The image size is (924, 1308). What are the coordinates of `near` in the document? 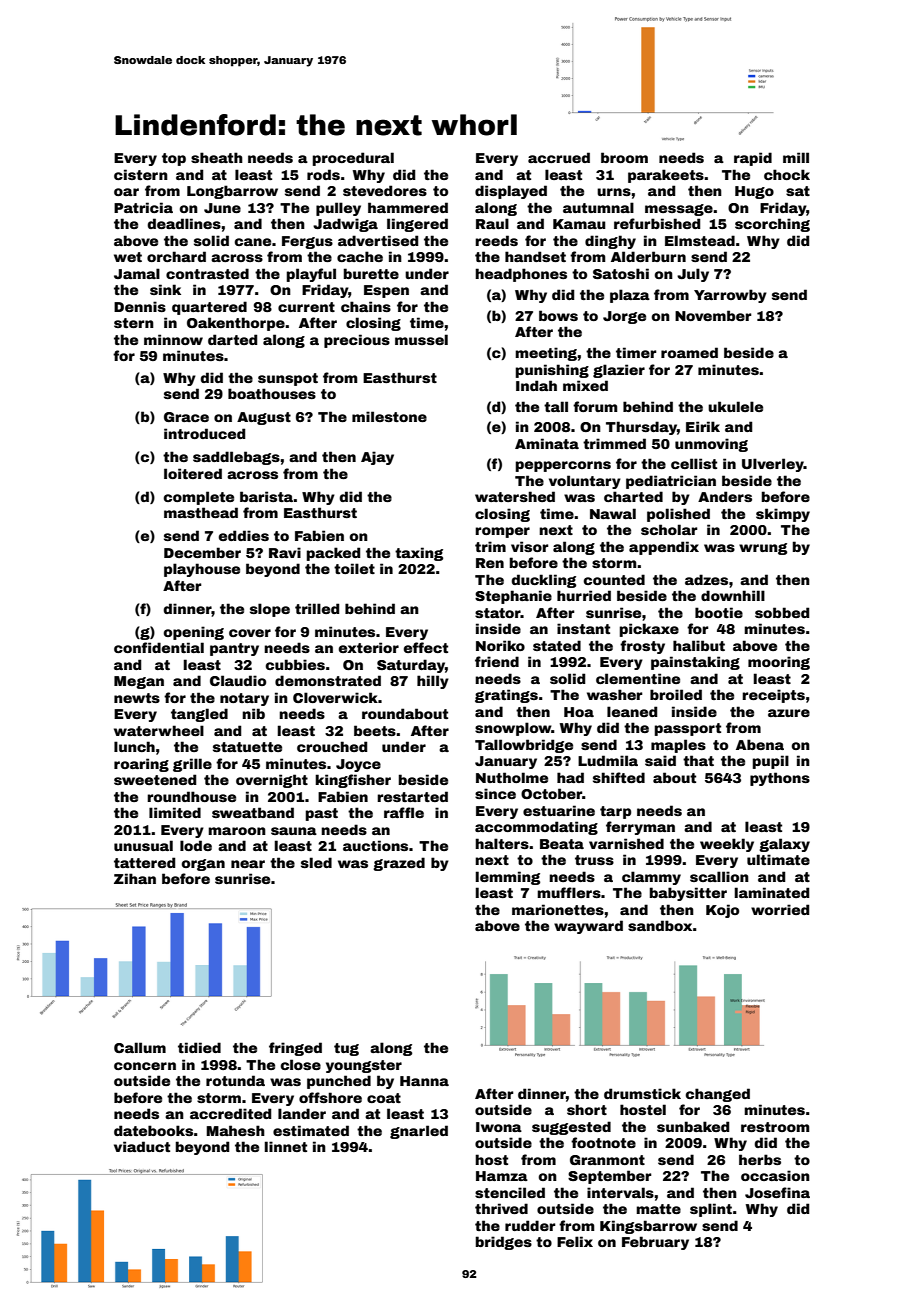 It's located at (248, 864).
